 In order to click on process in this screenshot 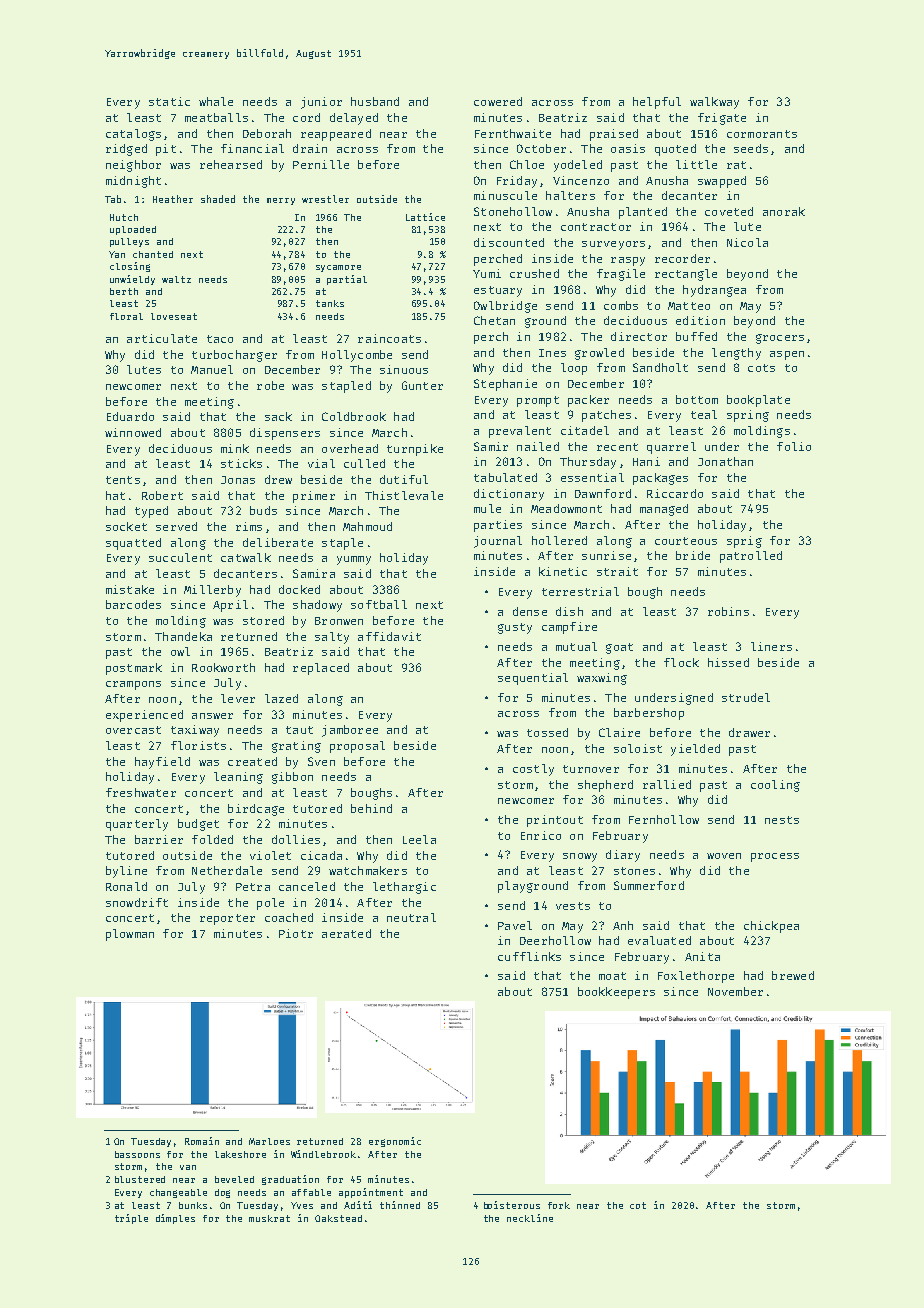, I will do `click(775, 857)`.
